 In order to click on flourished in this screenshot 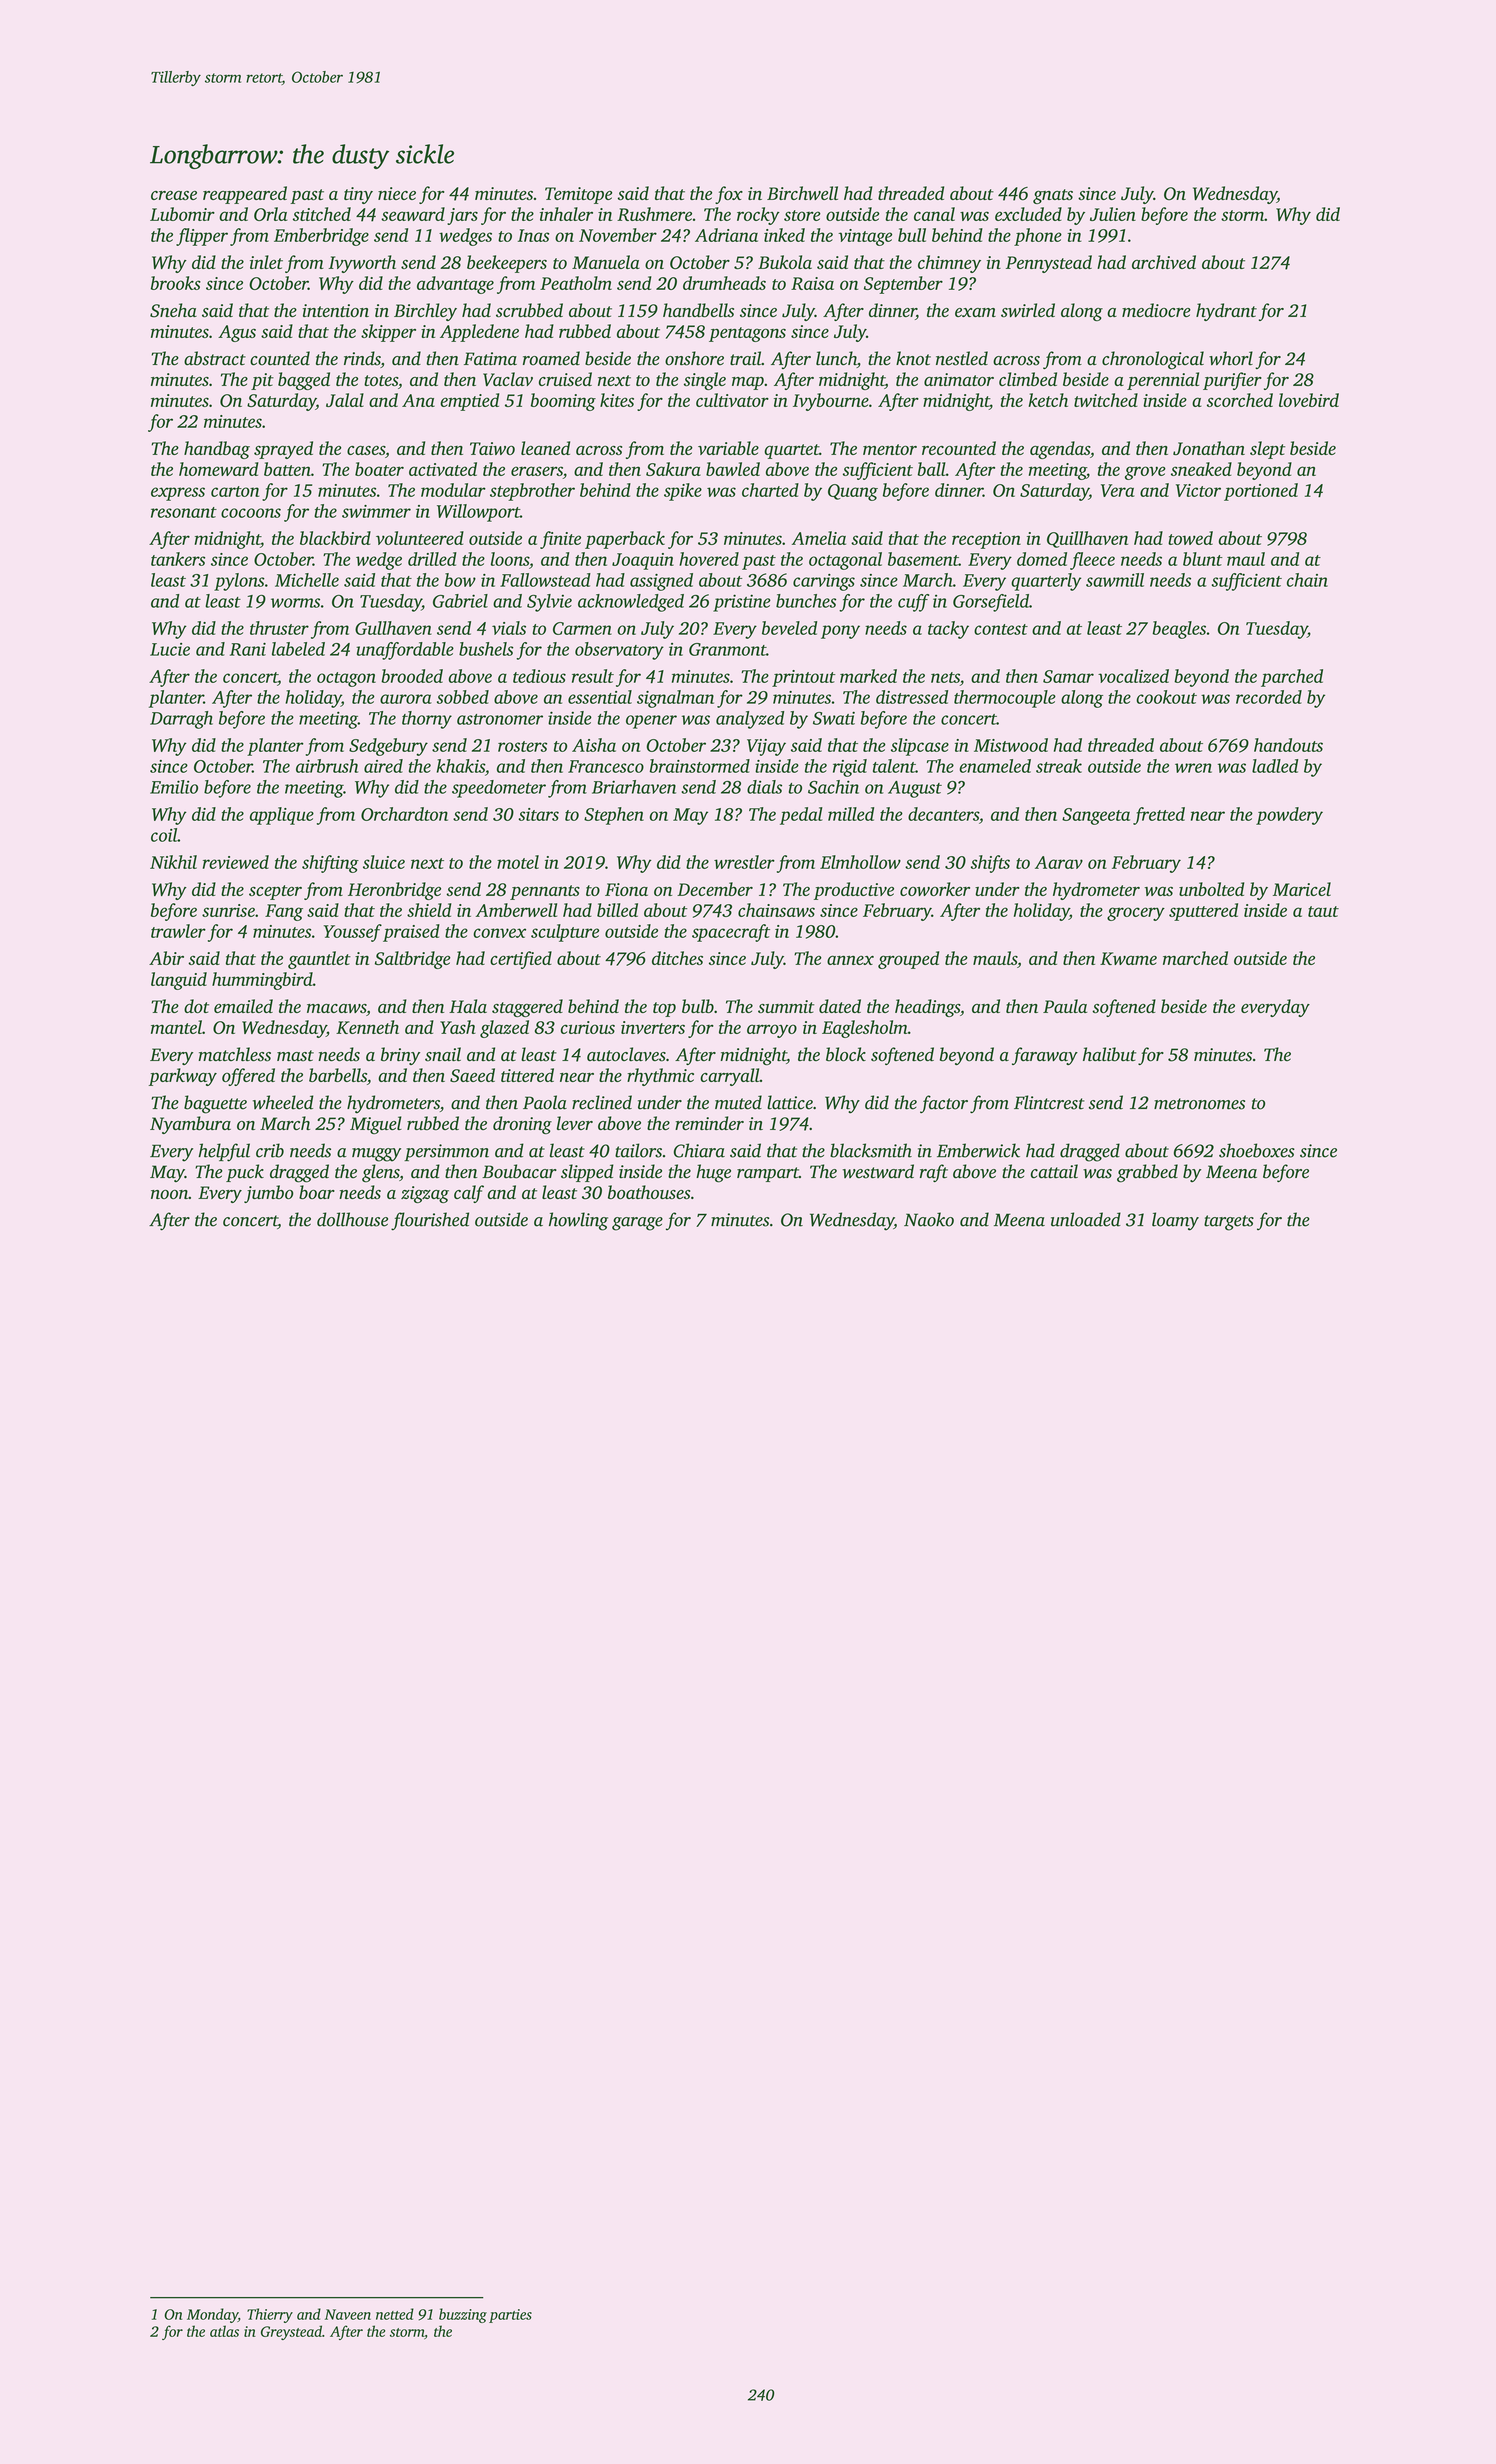, I will do `click(430, 1221)`.
